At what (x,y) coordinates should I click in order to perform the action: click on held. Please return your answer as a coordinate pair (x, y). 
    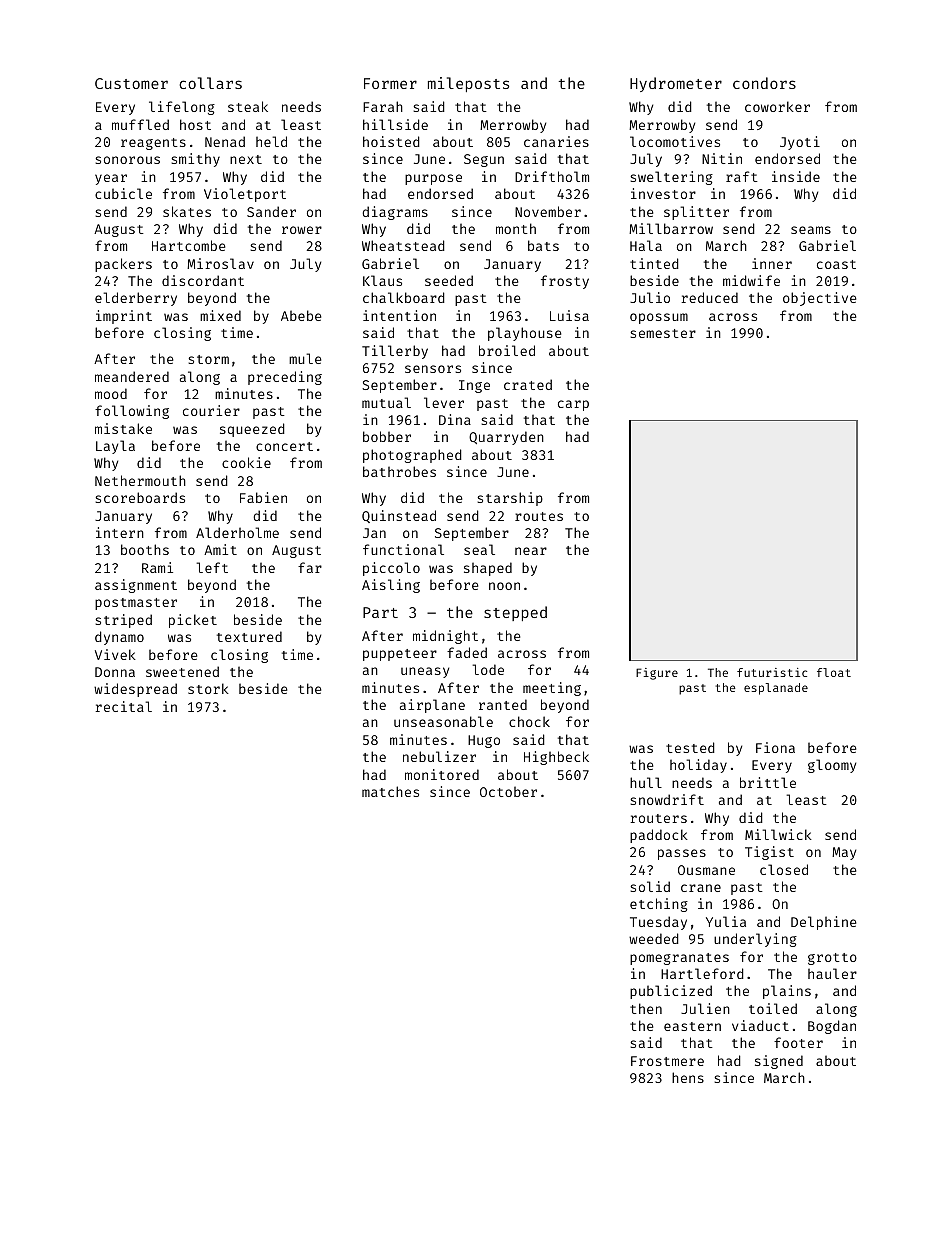
    Looking at the image, I should click on (271, 141).
